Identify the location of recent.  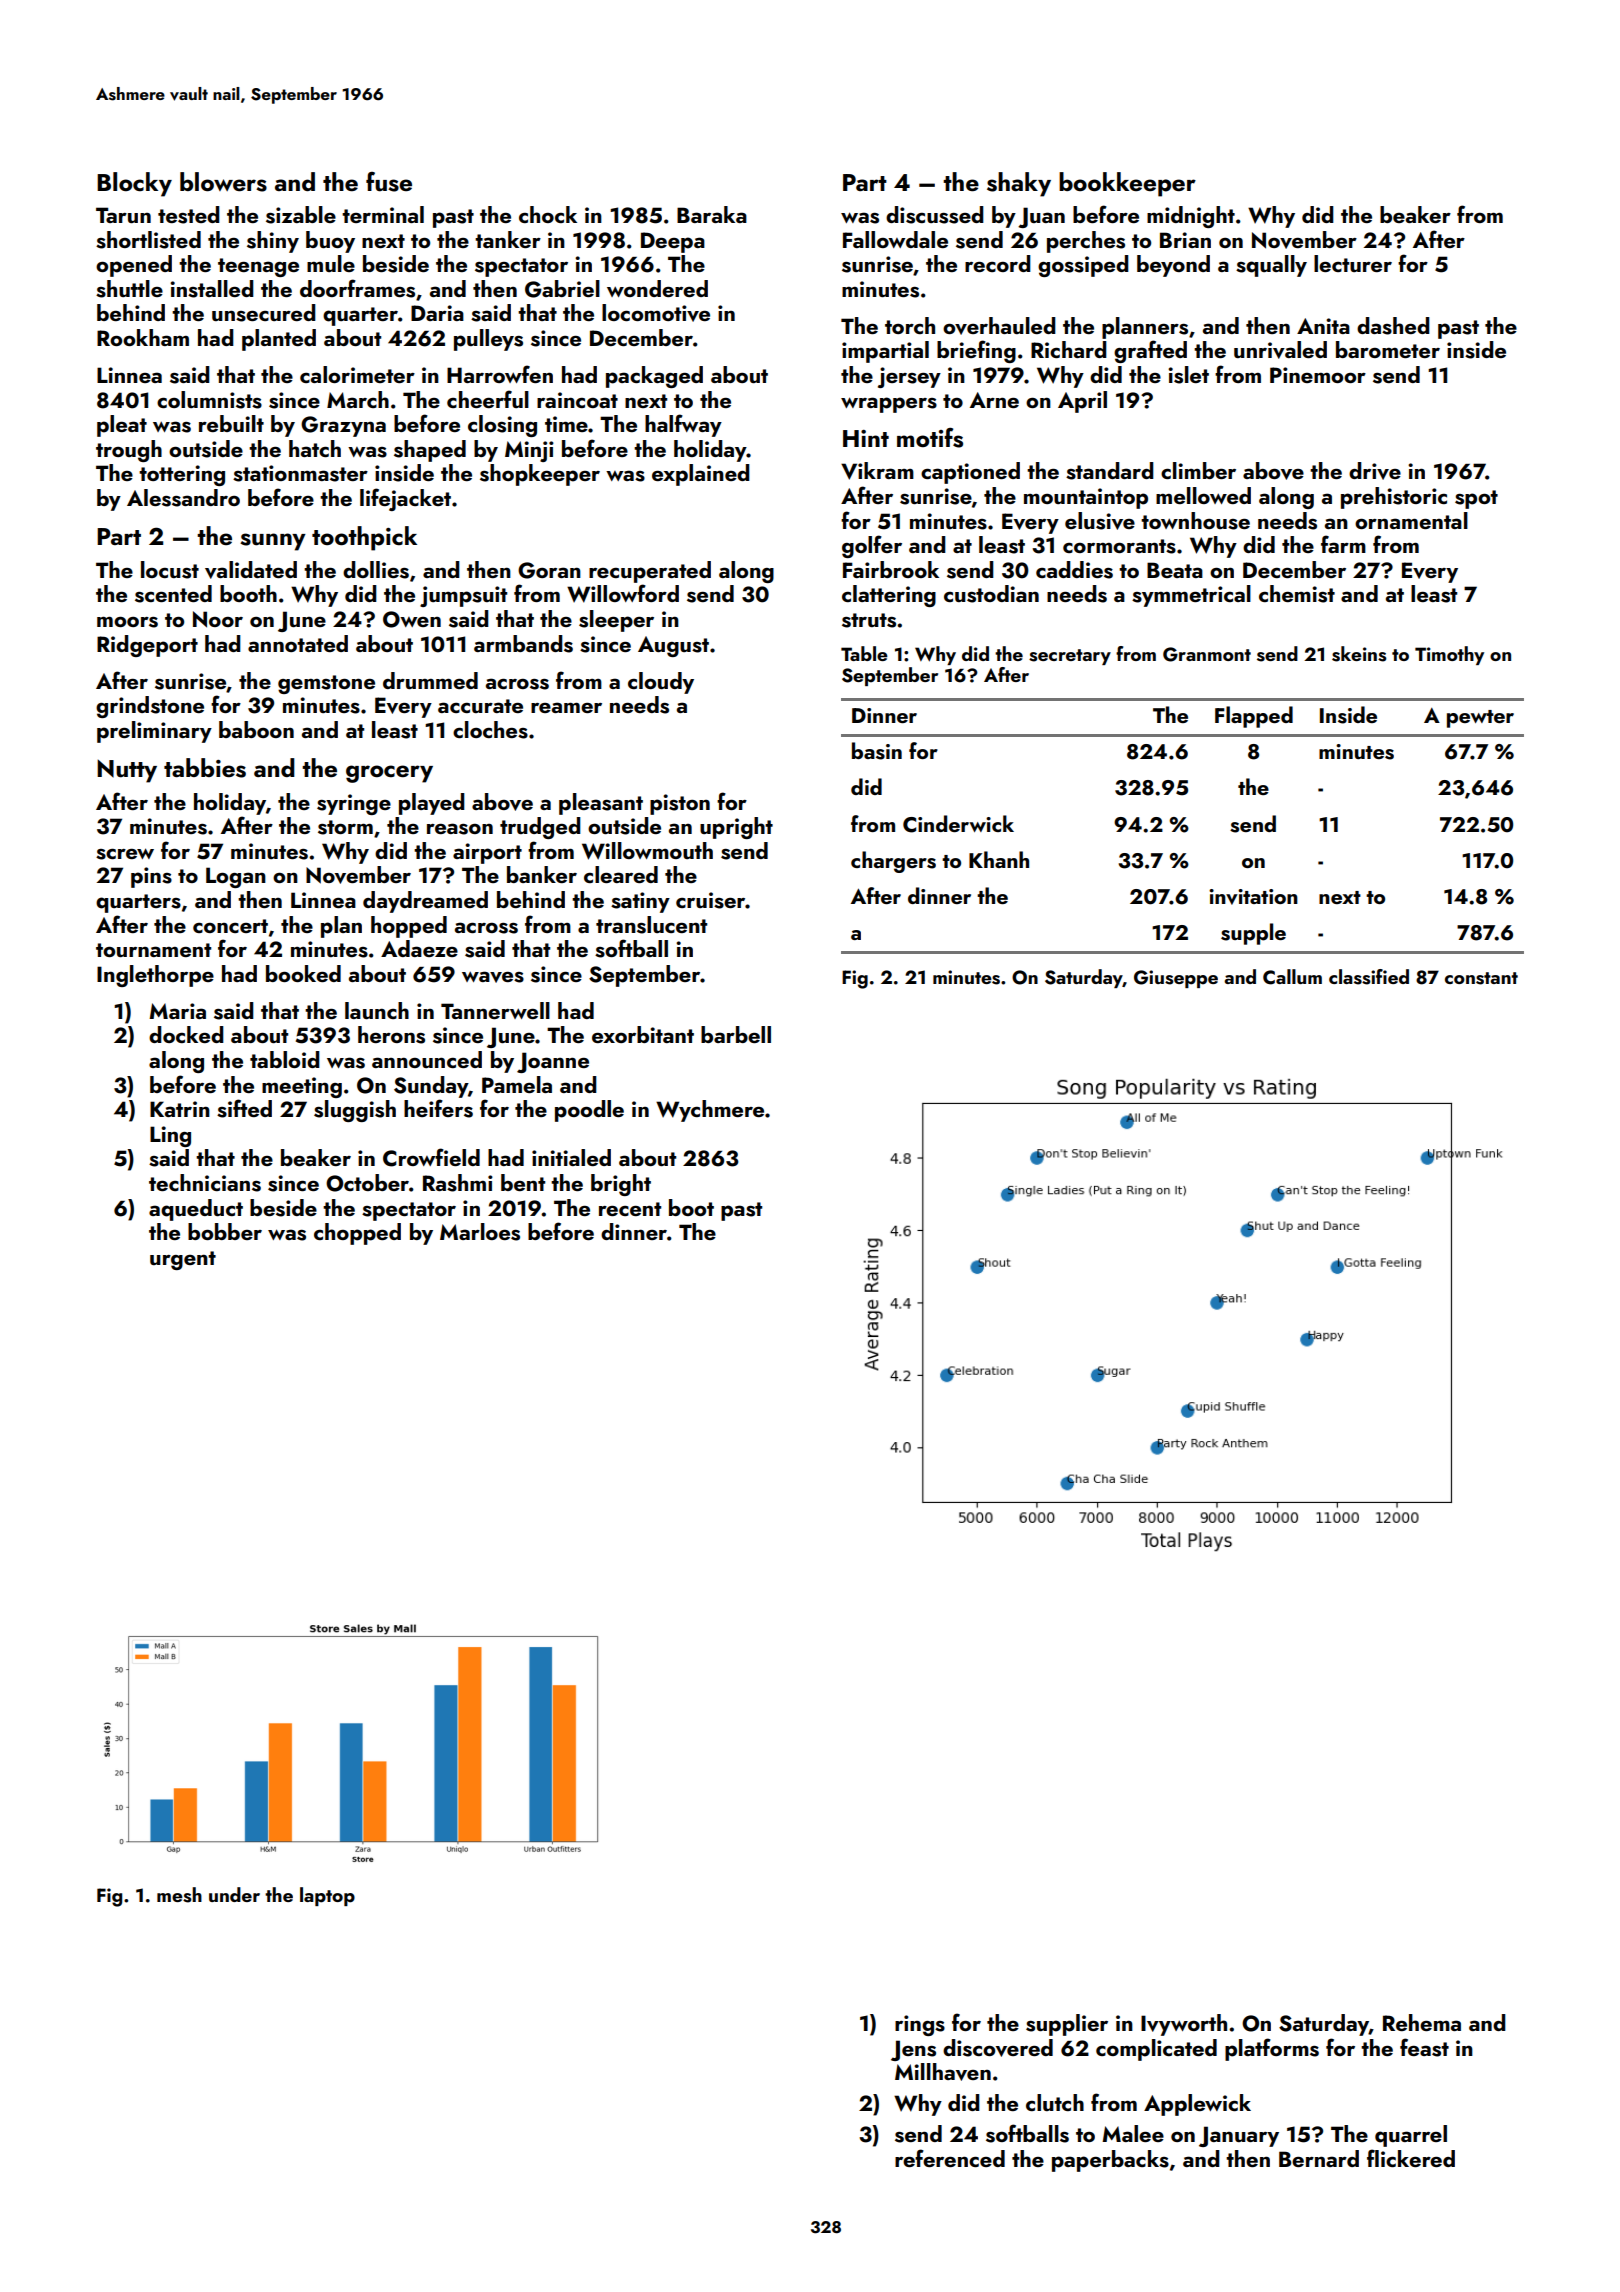
(630, 1209).
